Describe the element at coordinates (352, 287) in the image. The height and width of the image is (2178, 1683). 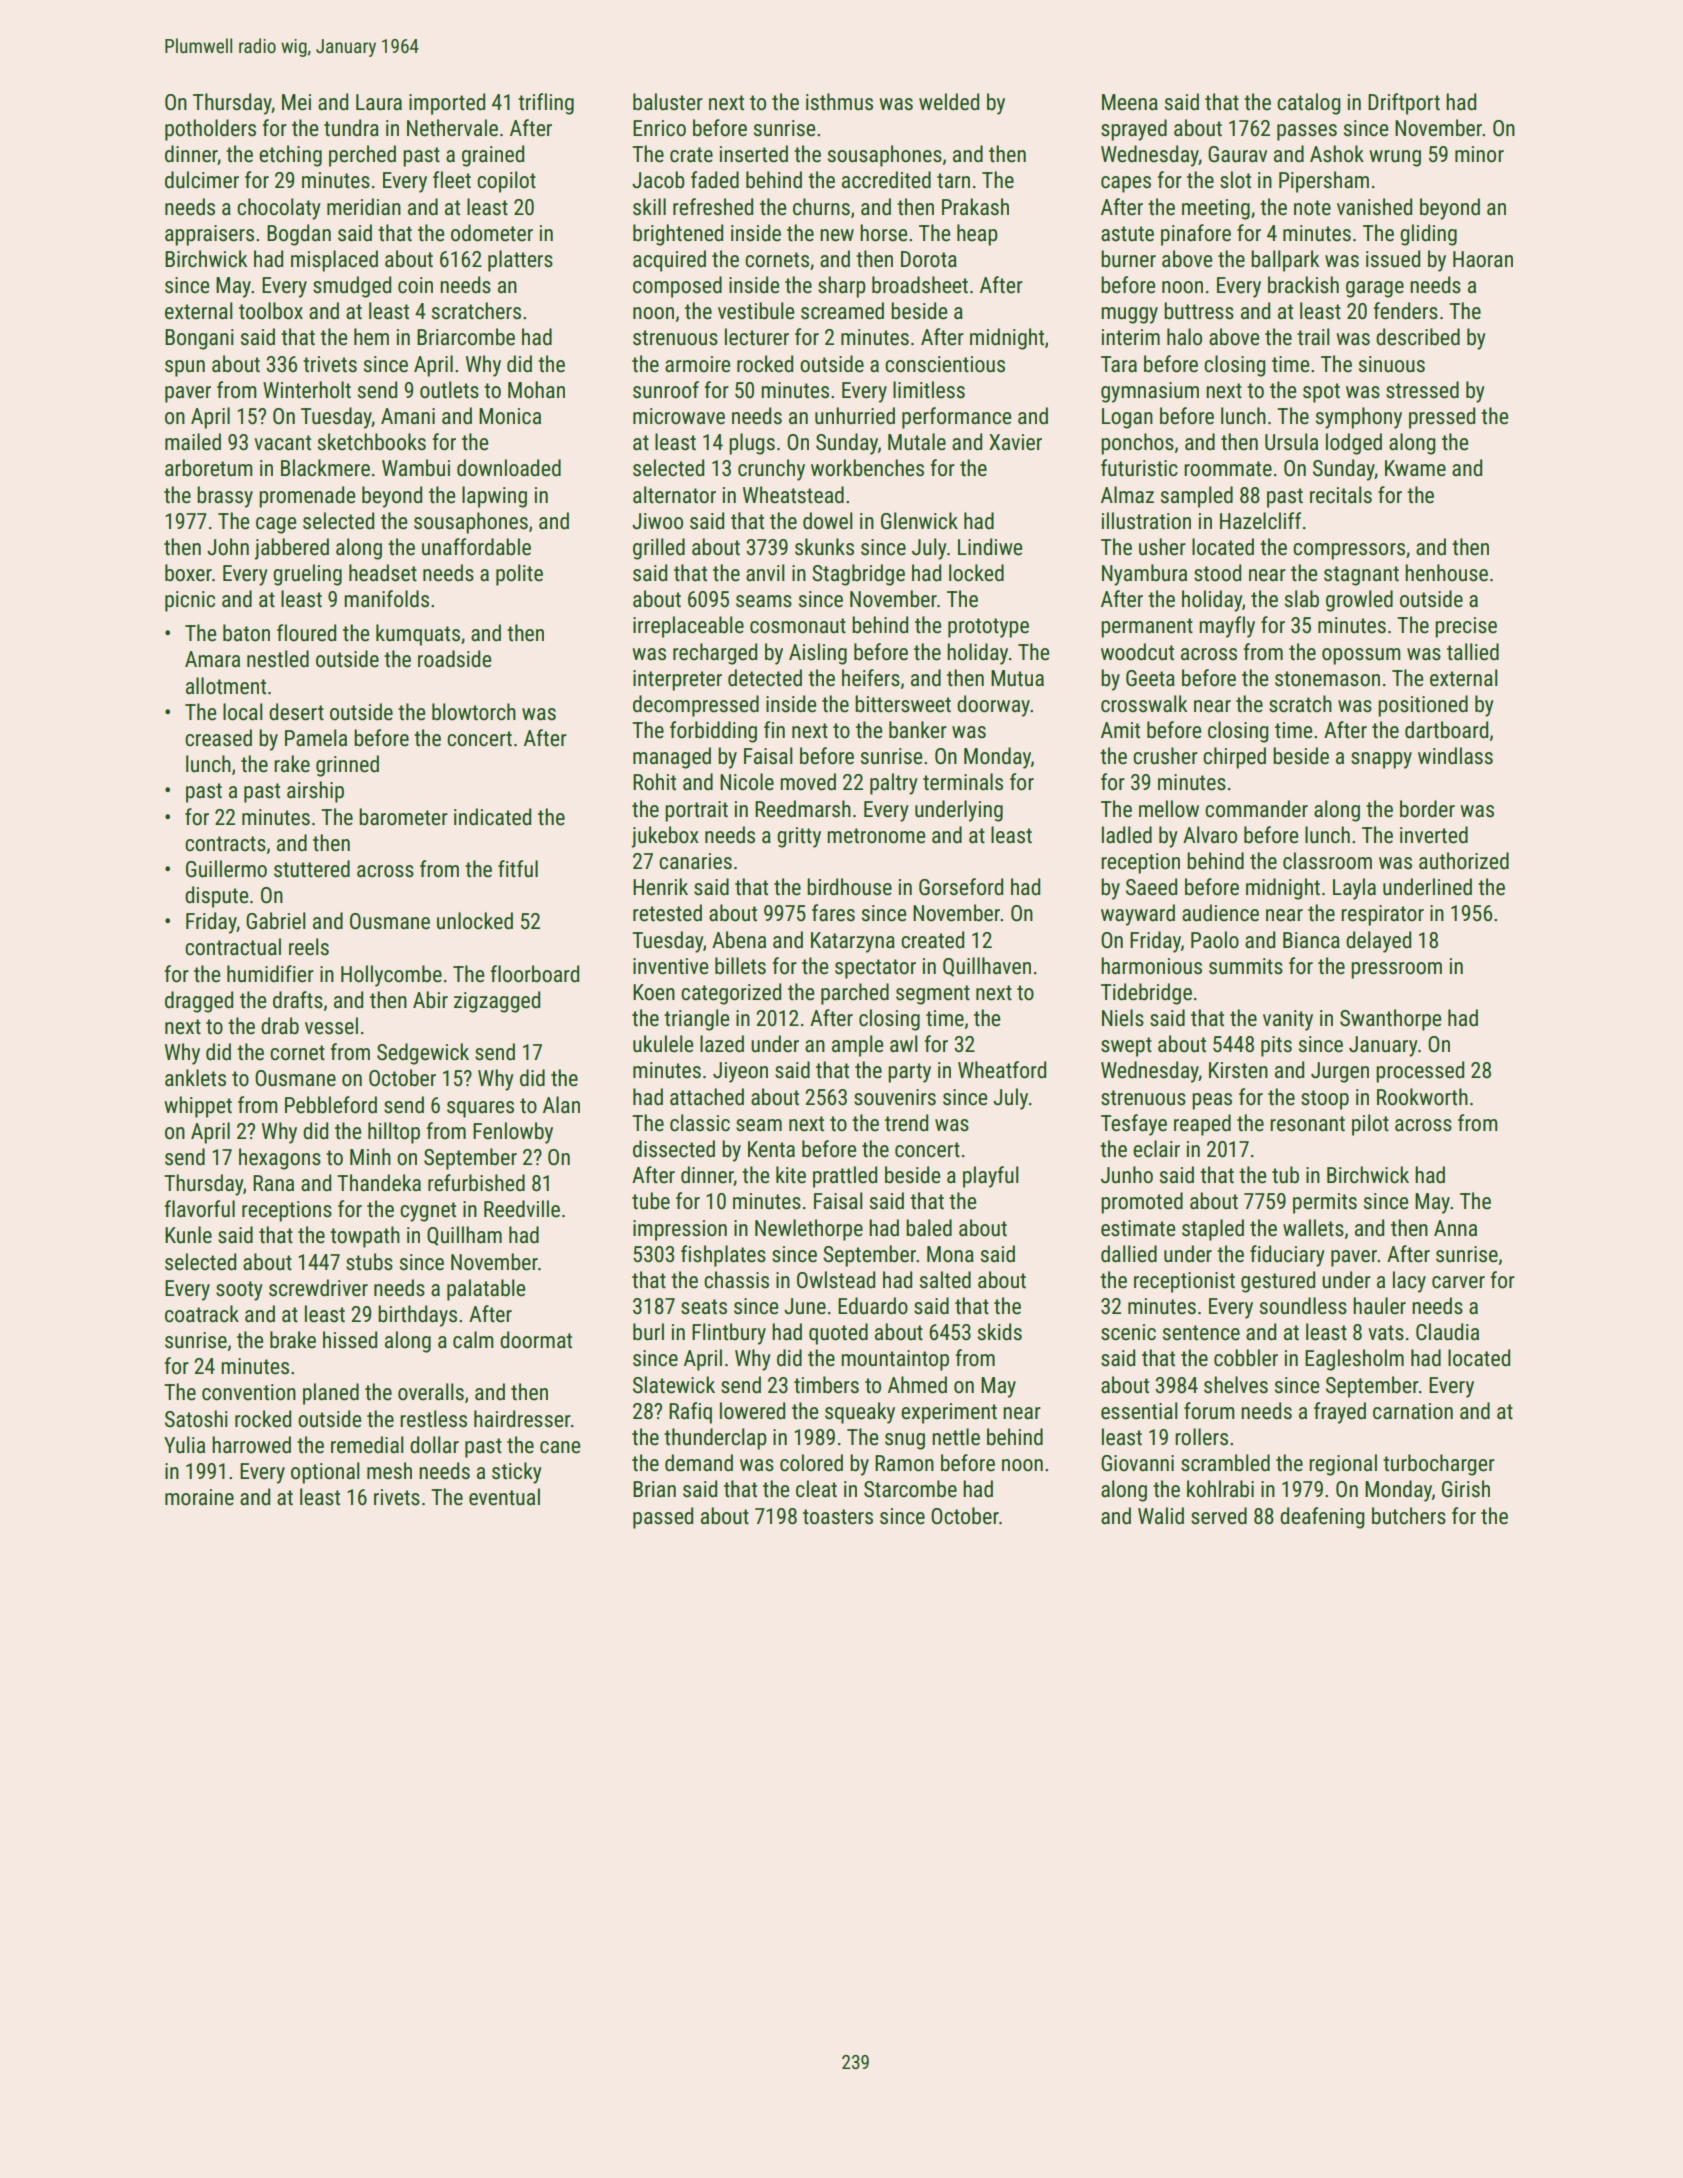
I see `smudged` at that location.
